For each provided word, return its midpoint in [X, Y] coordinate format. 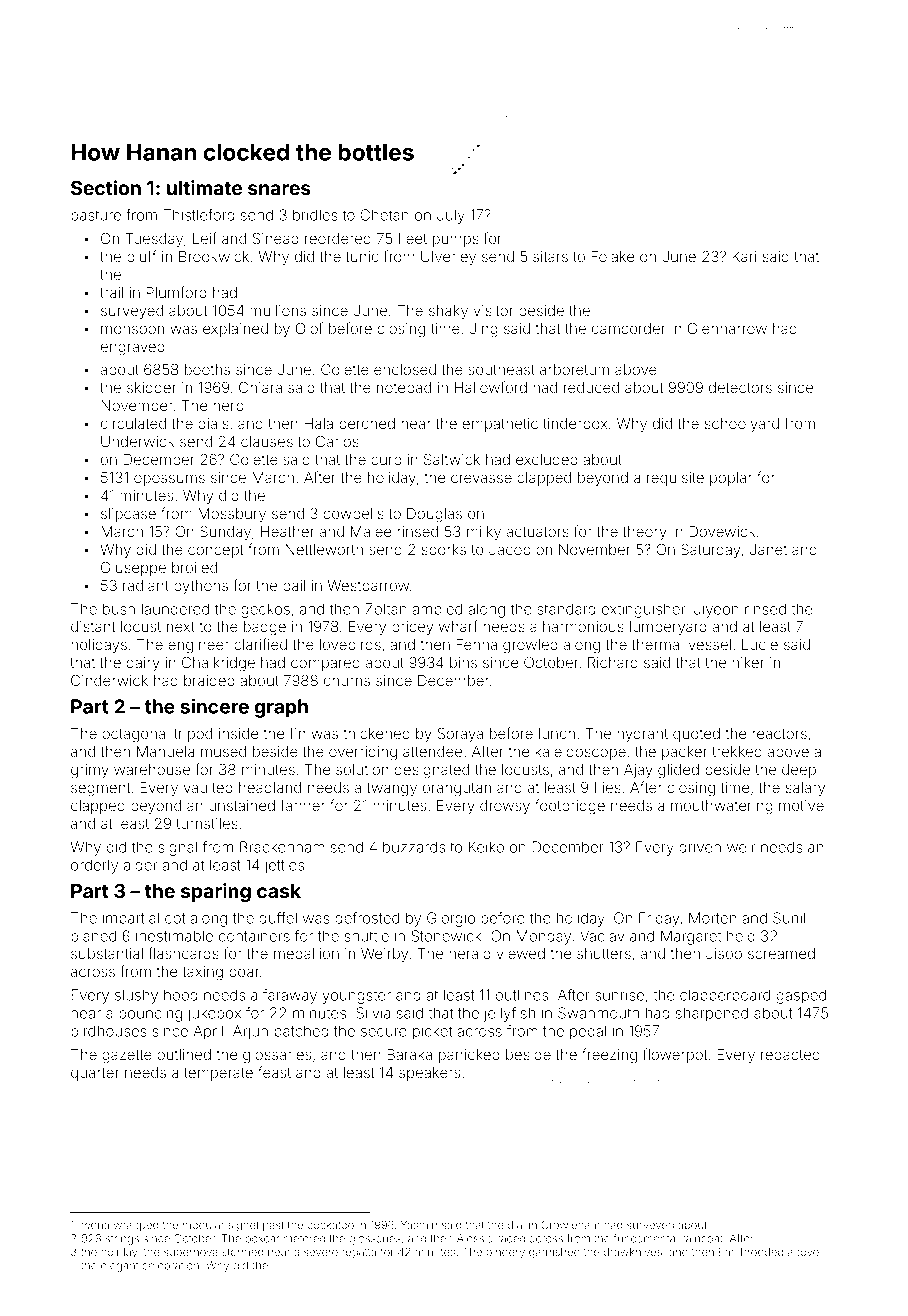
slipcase [128, 515]
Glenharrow [727, 328]
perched [367, 425]
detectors [740, 387]
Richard [613, 662]
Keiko [486, 847]
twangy [392, 790]
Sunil [789, 918]
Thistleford [199, 215]
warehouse [152, 769]
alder [140, 865]
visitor [493, 310]
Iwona [94, 1225]
